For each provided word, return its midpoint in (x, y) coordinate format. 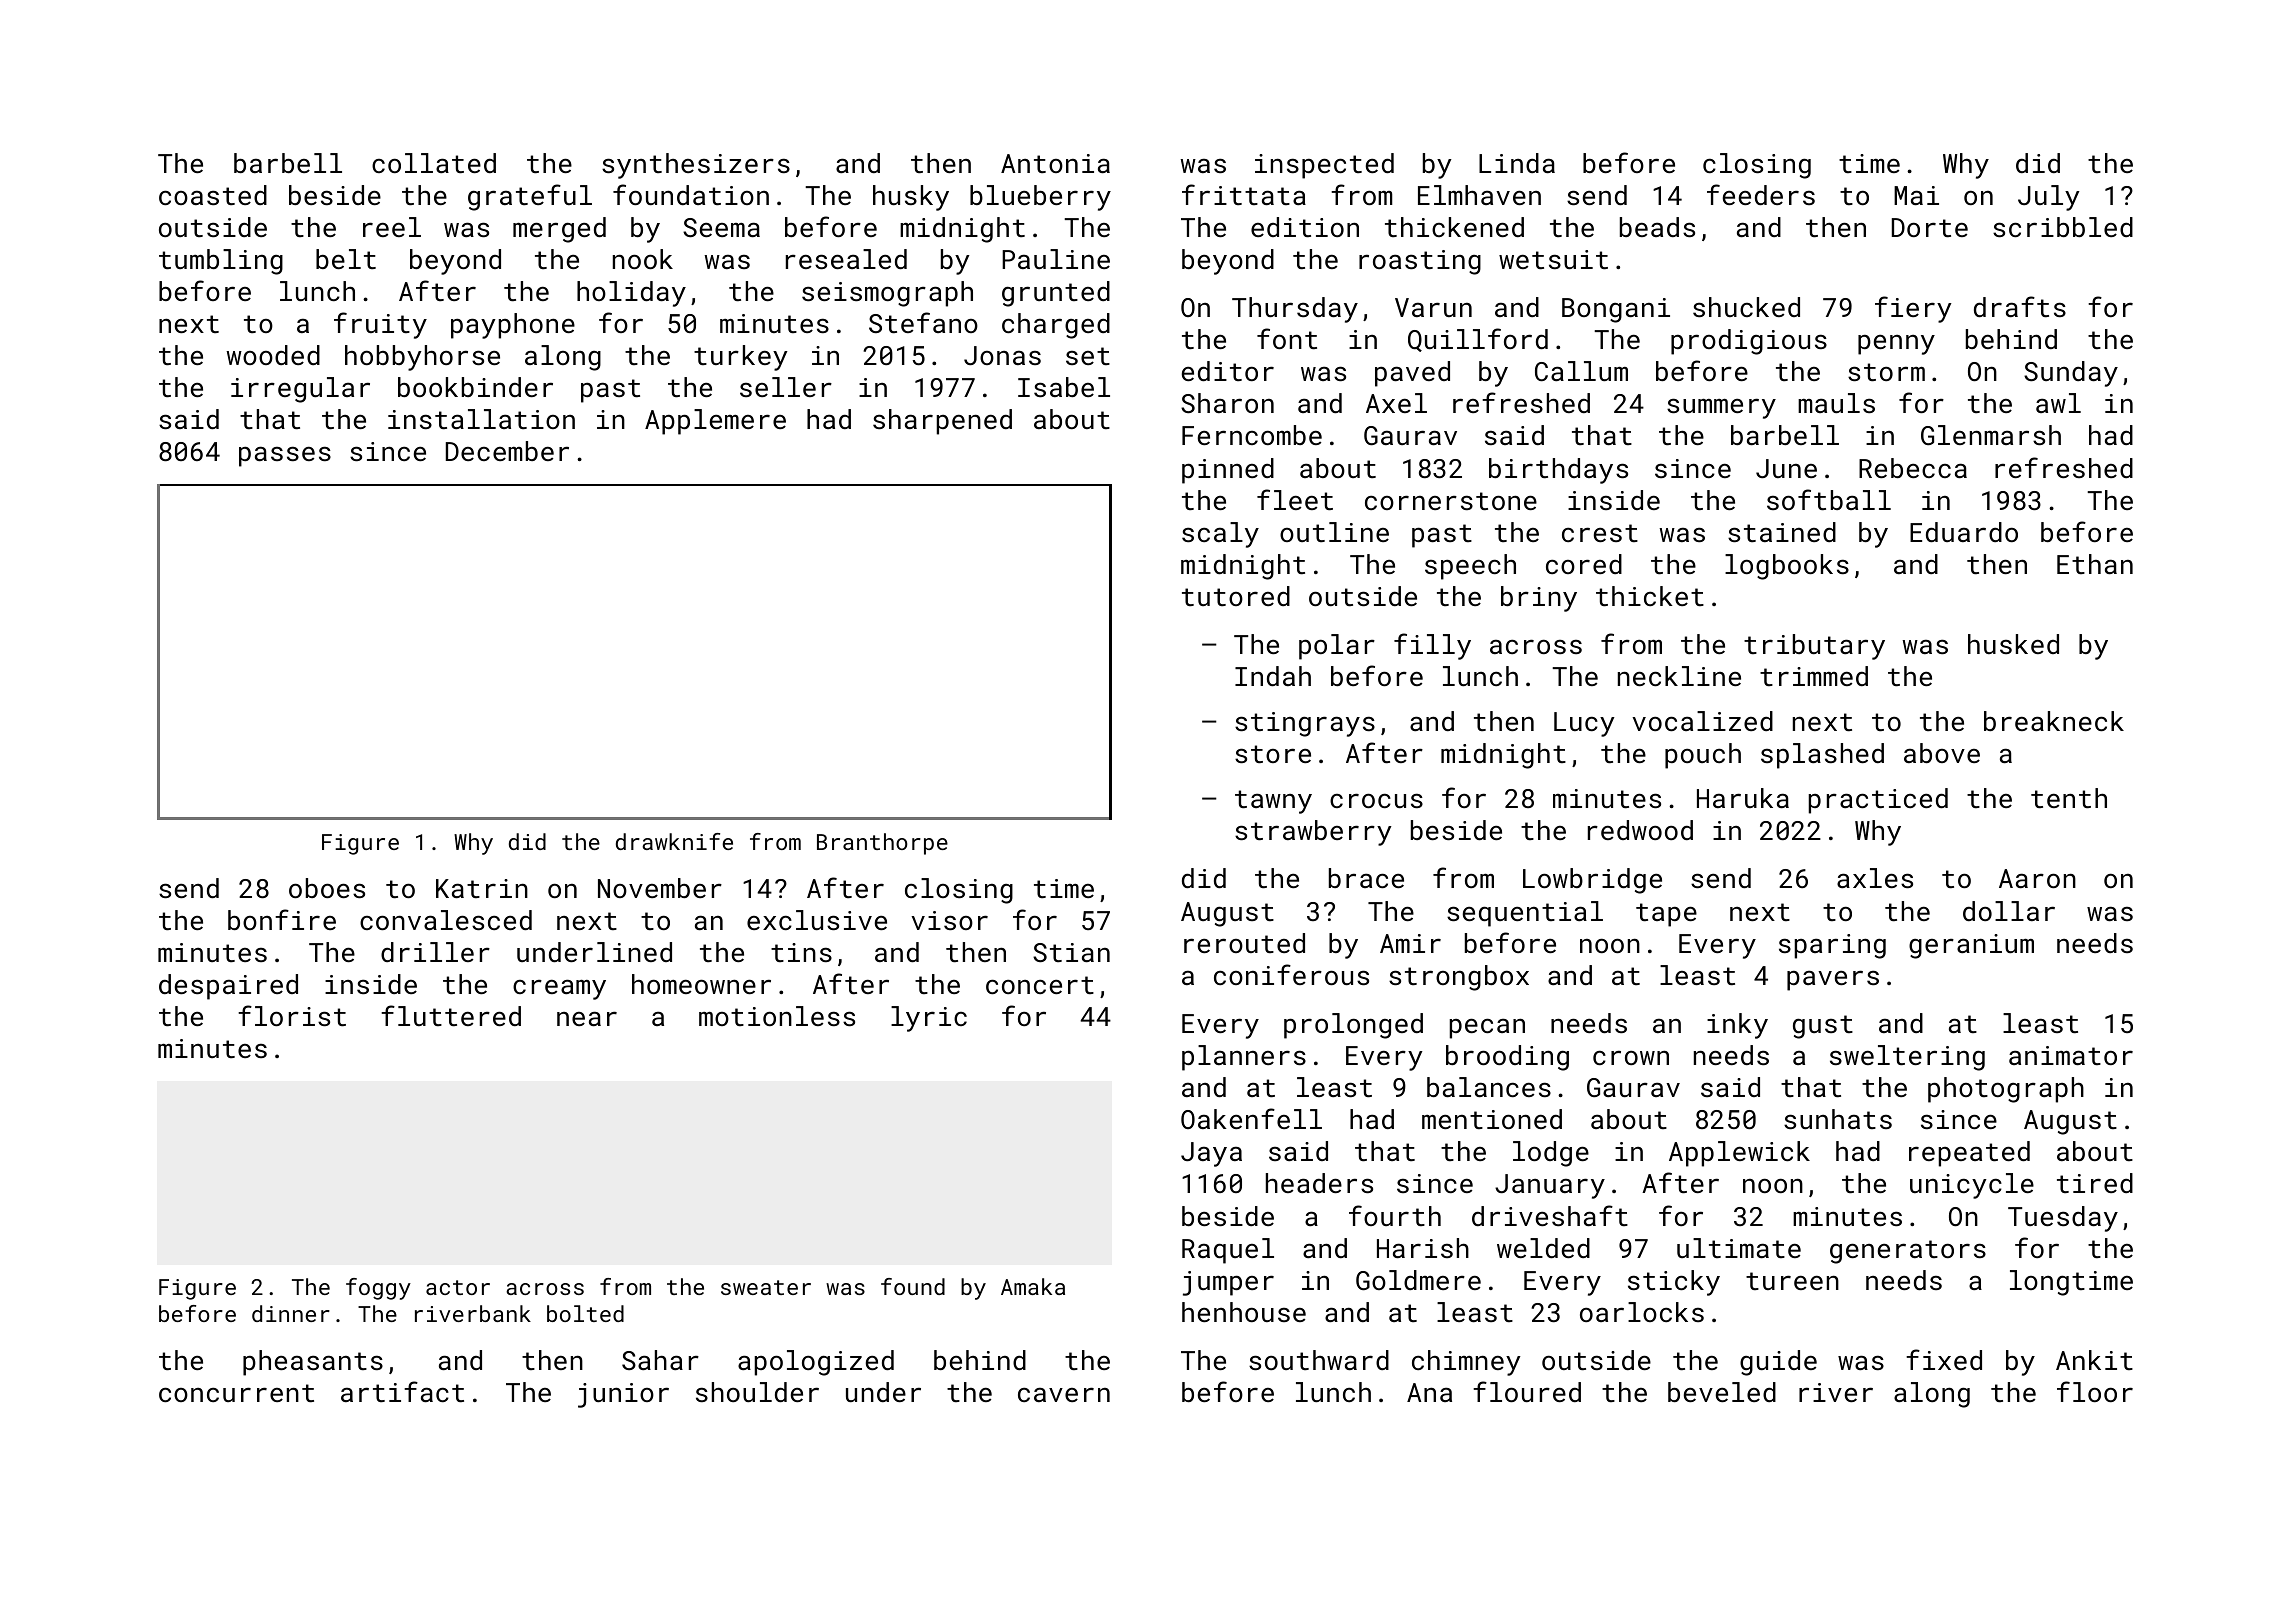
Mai (1916, 195)
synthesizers (696, 166)
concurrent (236, 1393)
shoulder (757, 1392)
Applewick (1739, 1154)
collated (434, 163)
